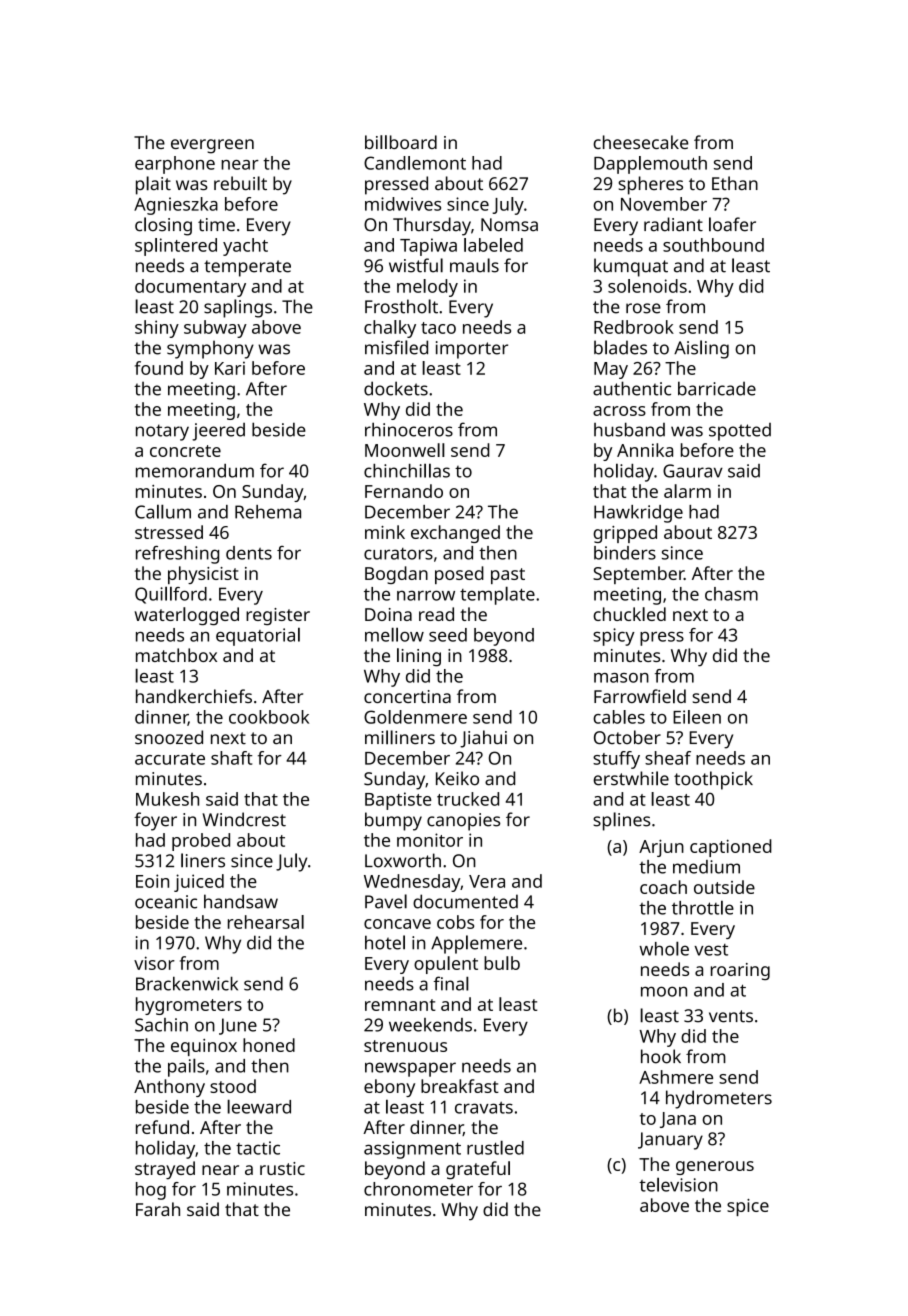 This image has height=1316, width=908. I want to click on captioned, so click(731, 848).
